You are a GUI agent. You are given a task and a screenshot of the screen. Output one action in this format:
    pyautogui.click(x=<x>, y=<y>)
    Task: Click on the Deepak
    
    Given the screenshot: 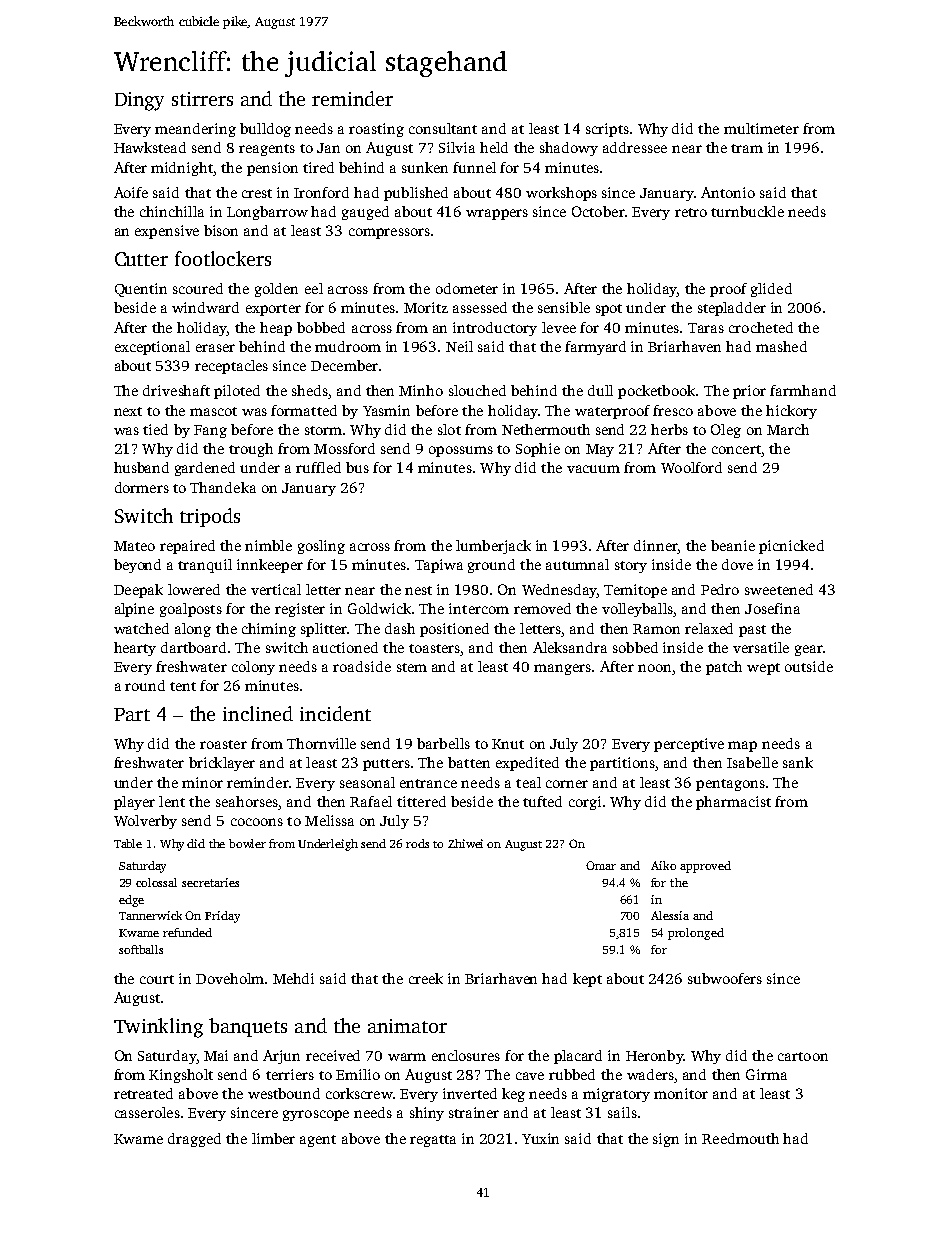 What is the action you would take?
    pyautogui.click(x=138, y=591)
